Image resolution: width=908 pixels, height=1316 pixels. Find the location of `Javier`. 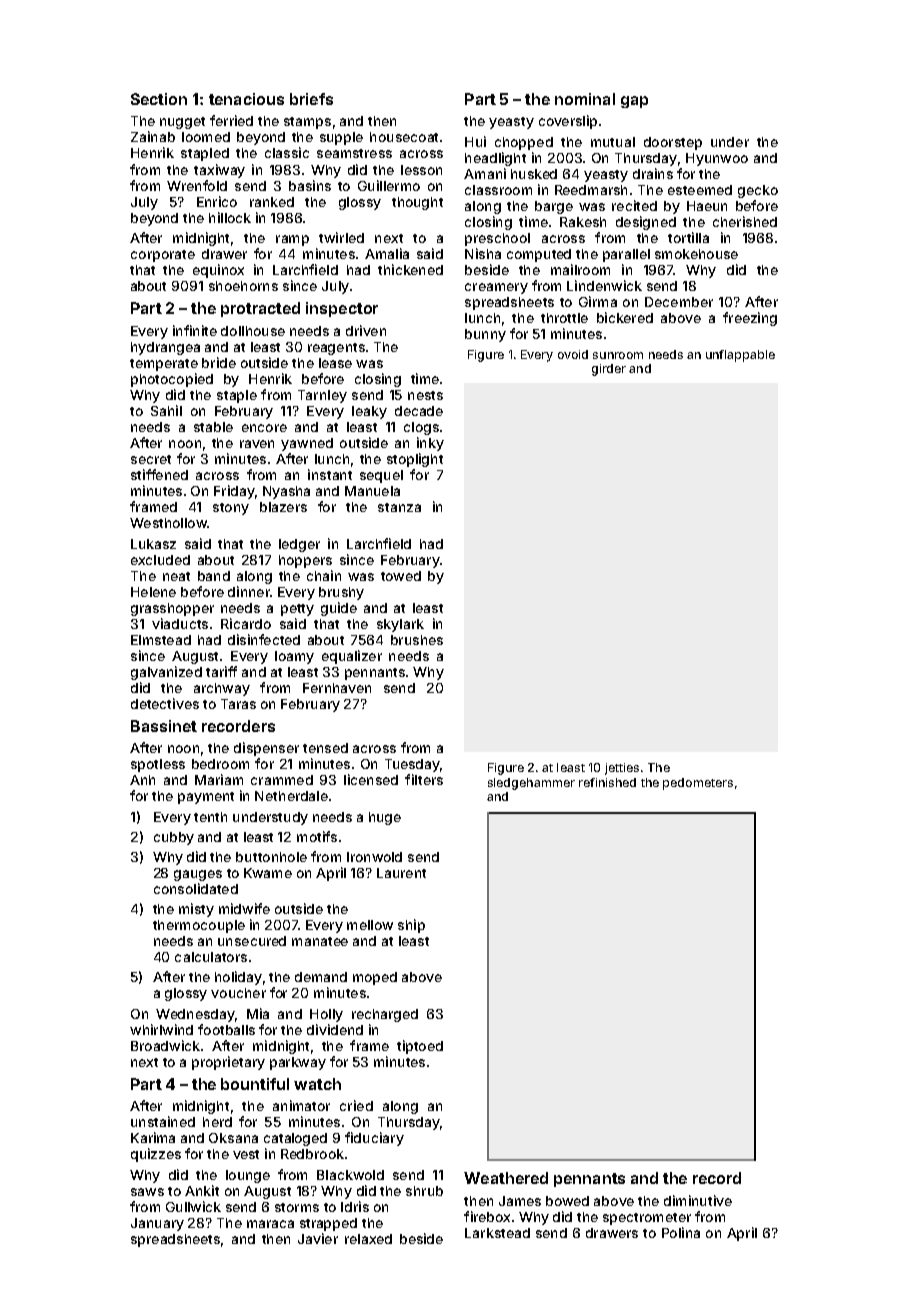

Javier is located at coordinates (318, 1238).
